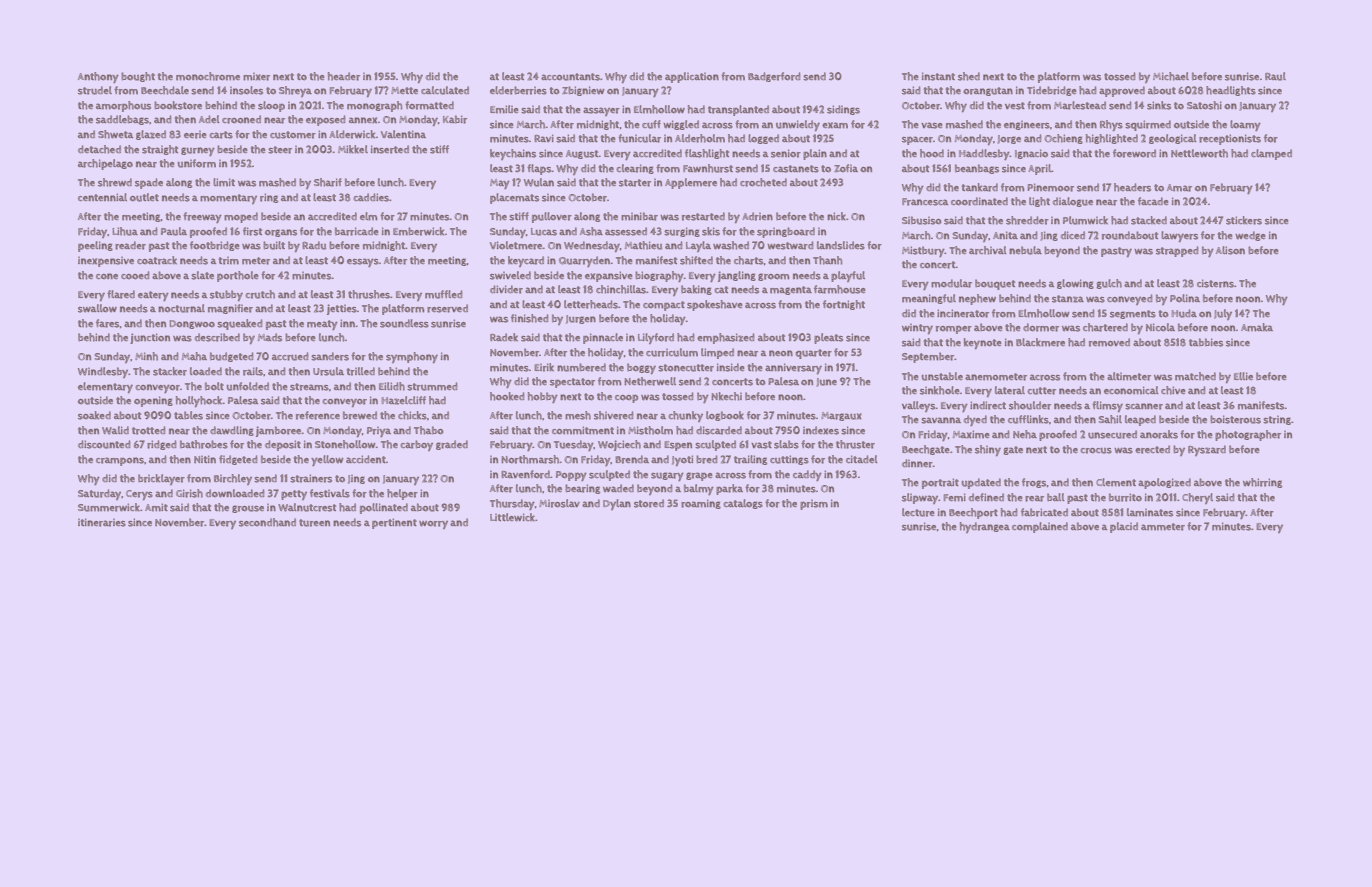  Describe the element at coordinates (971, 434) in the page. I see `Maxime` at that location.
